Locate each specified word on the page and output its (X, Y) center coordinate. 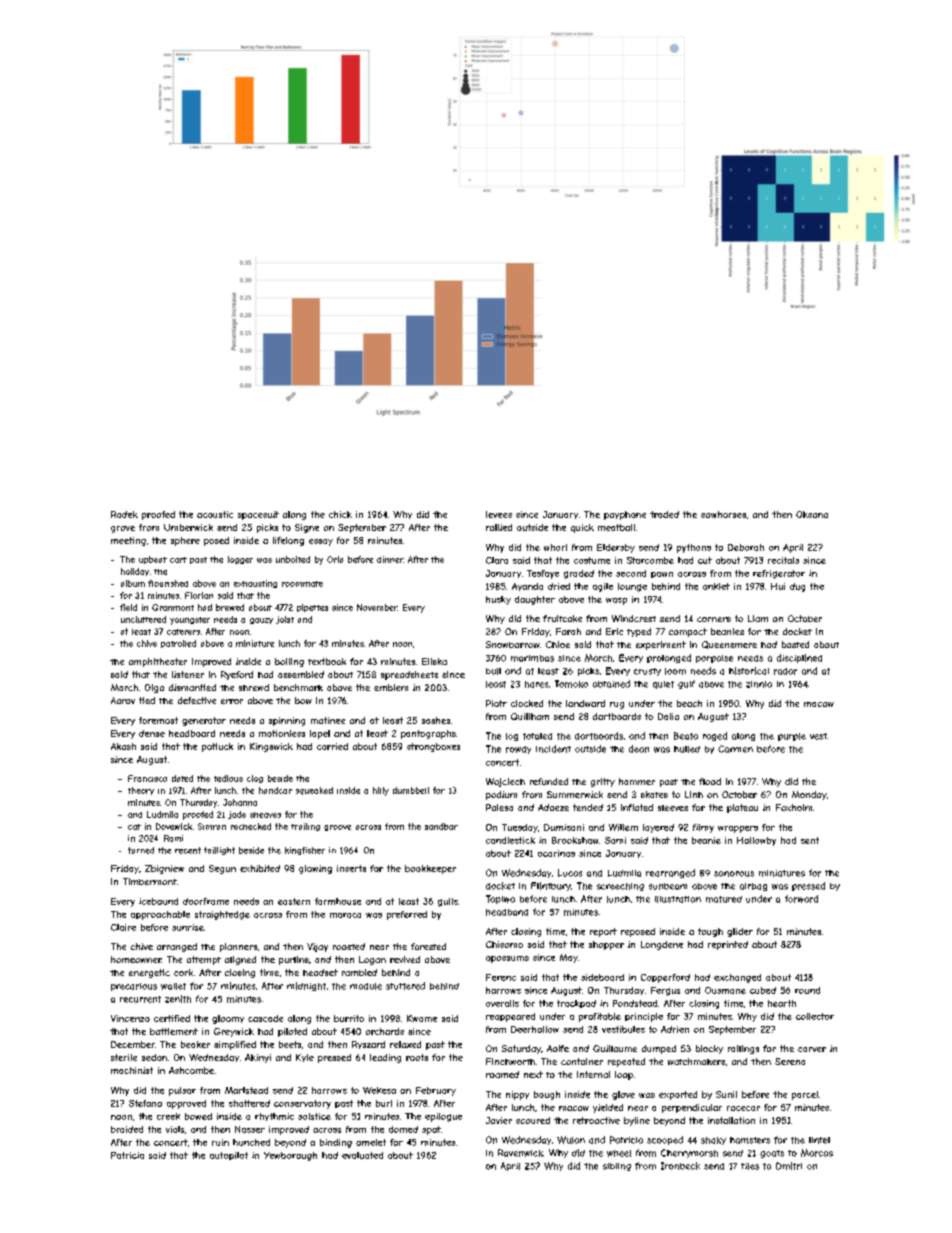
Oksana (812, 514)
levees (499, 514)
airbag (753, 887)
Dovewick (174, 826)
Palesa (499, 807)
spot (431, 1130)
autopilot (229, 1156)
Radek (124, 514)
